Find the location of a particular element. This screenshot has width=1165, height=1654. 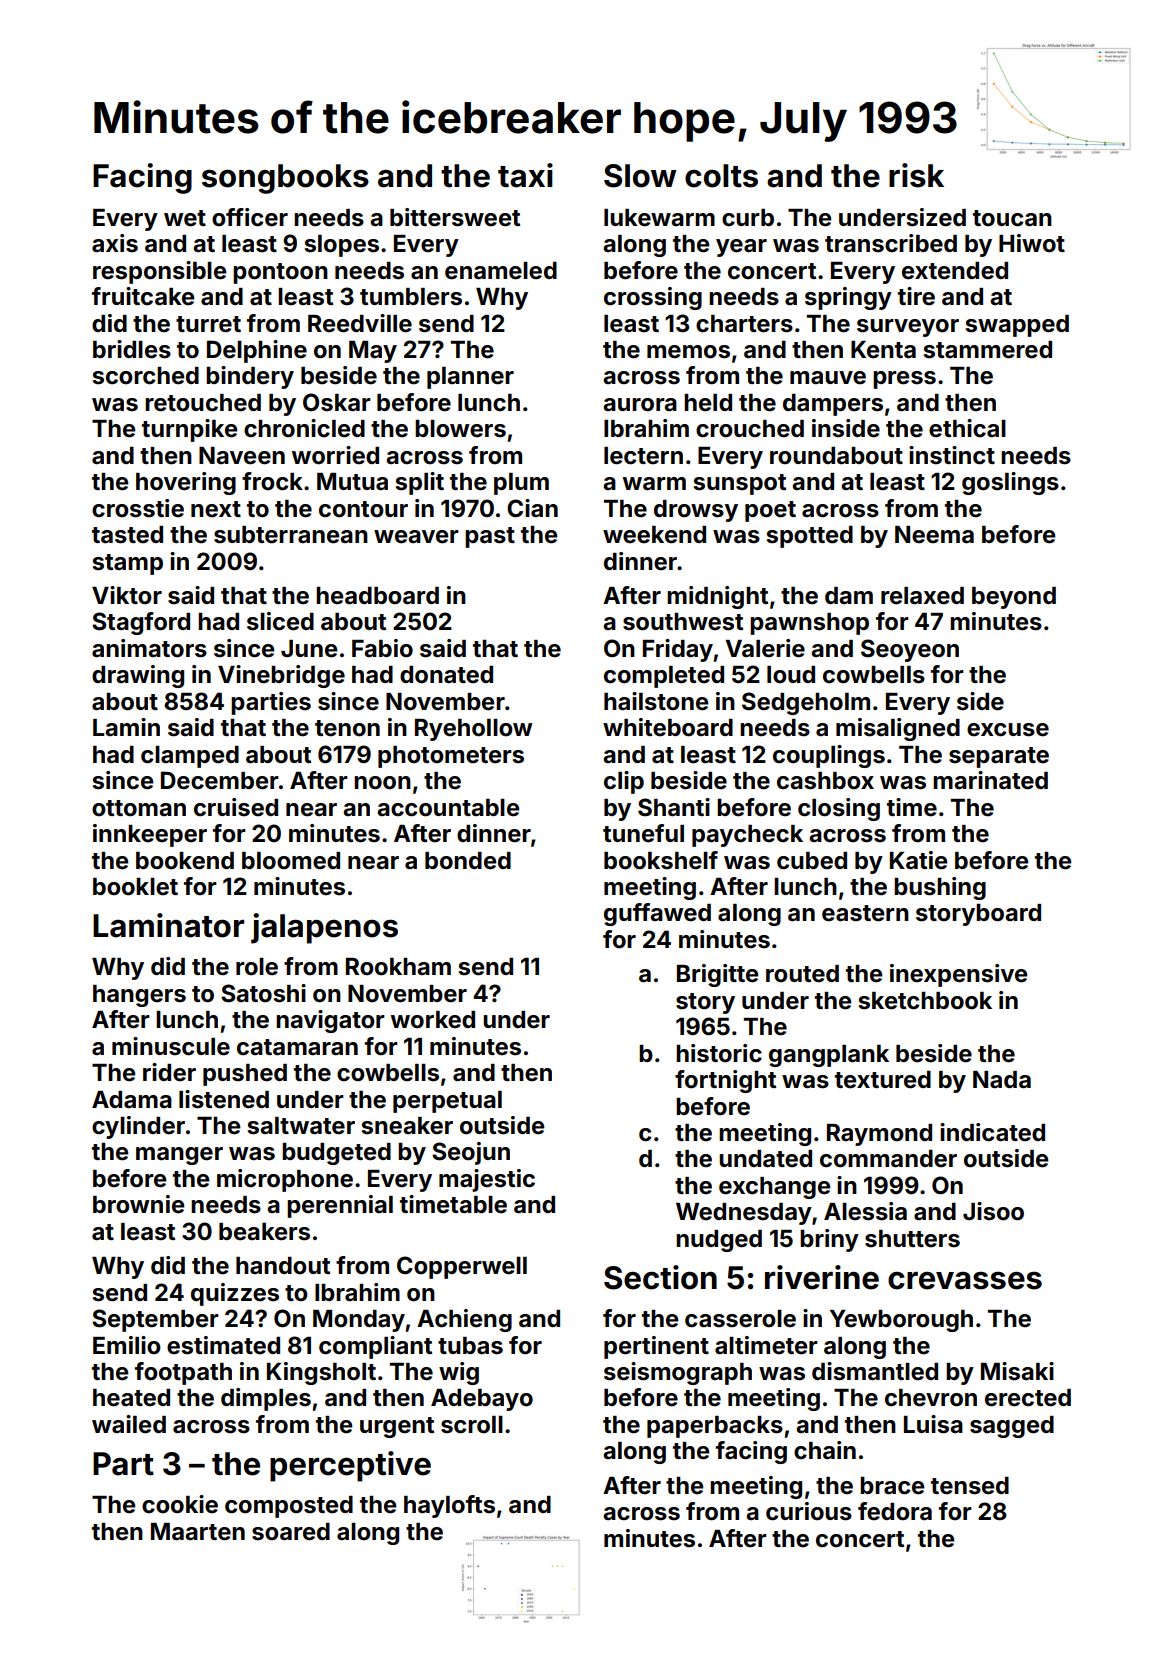

press is located at coordinates (904, 380).
